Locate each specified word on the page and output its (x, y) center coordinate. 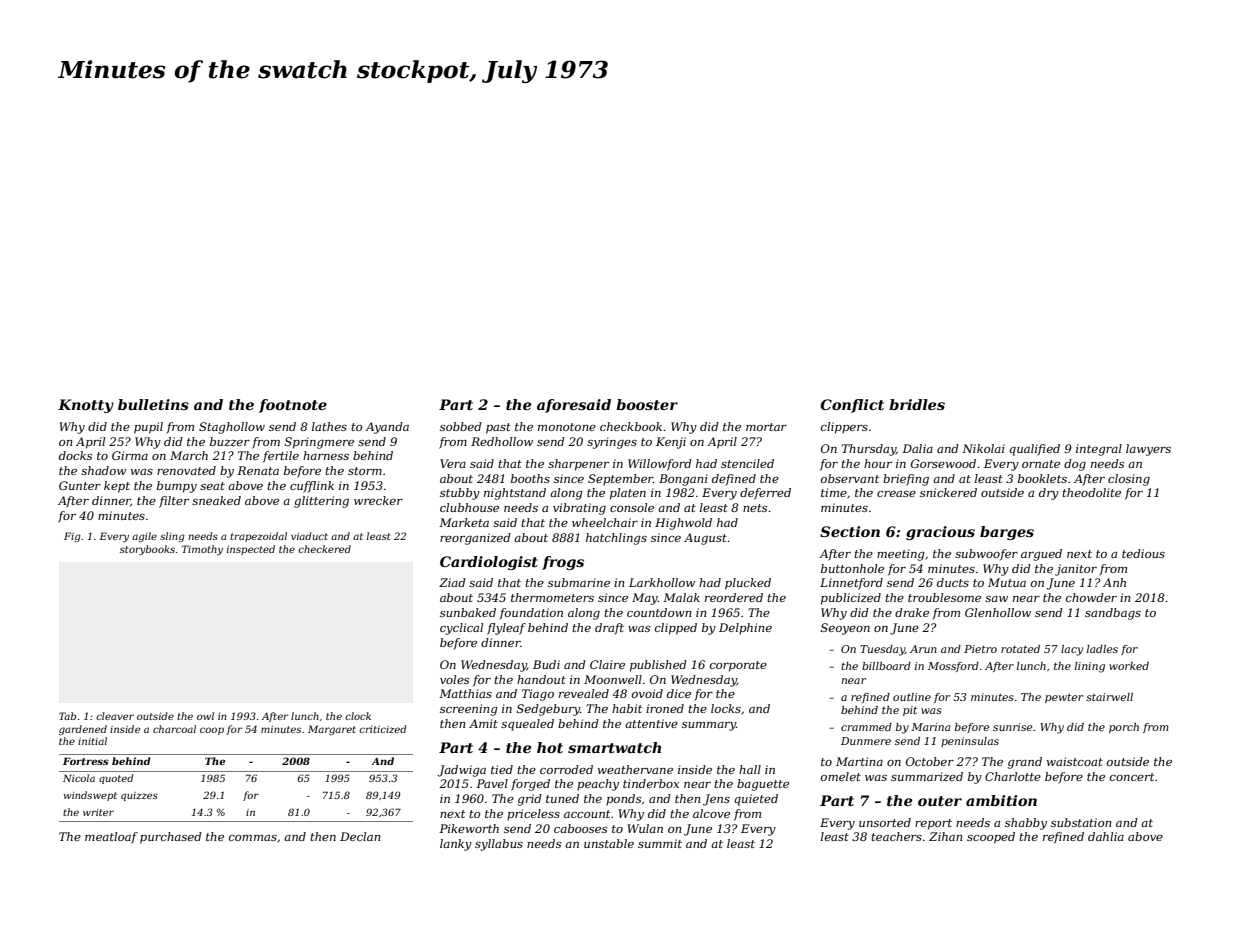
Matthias (465, 693)
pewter (1064, 698)
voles (454, 679)
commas (253, 838)
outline (912, 697)
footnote (293, 406)
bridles (917, 404)
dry (1049, 494)
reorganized (475, 539)
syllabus (499, 845)
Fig (72, 537)
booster (647, 404)
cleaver (115, 716)
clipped (676, 629)
